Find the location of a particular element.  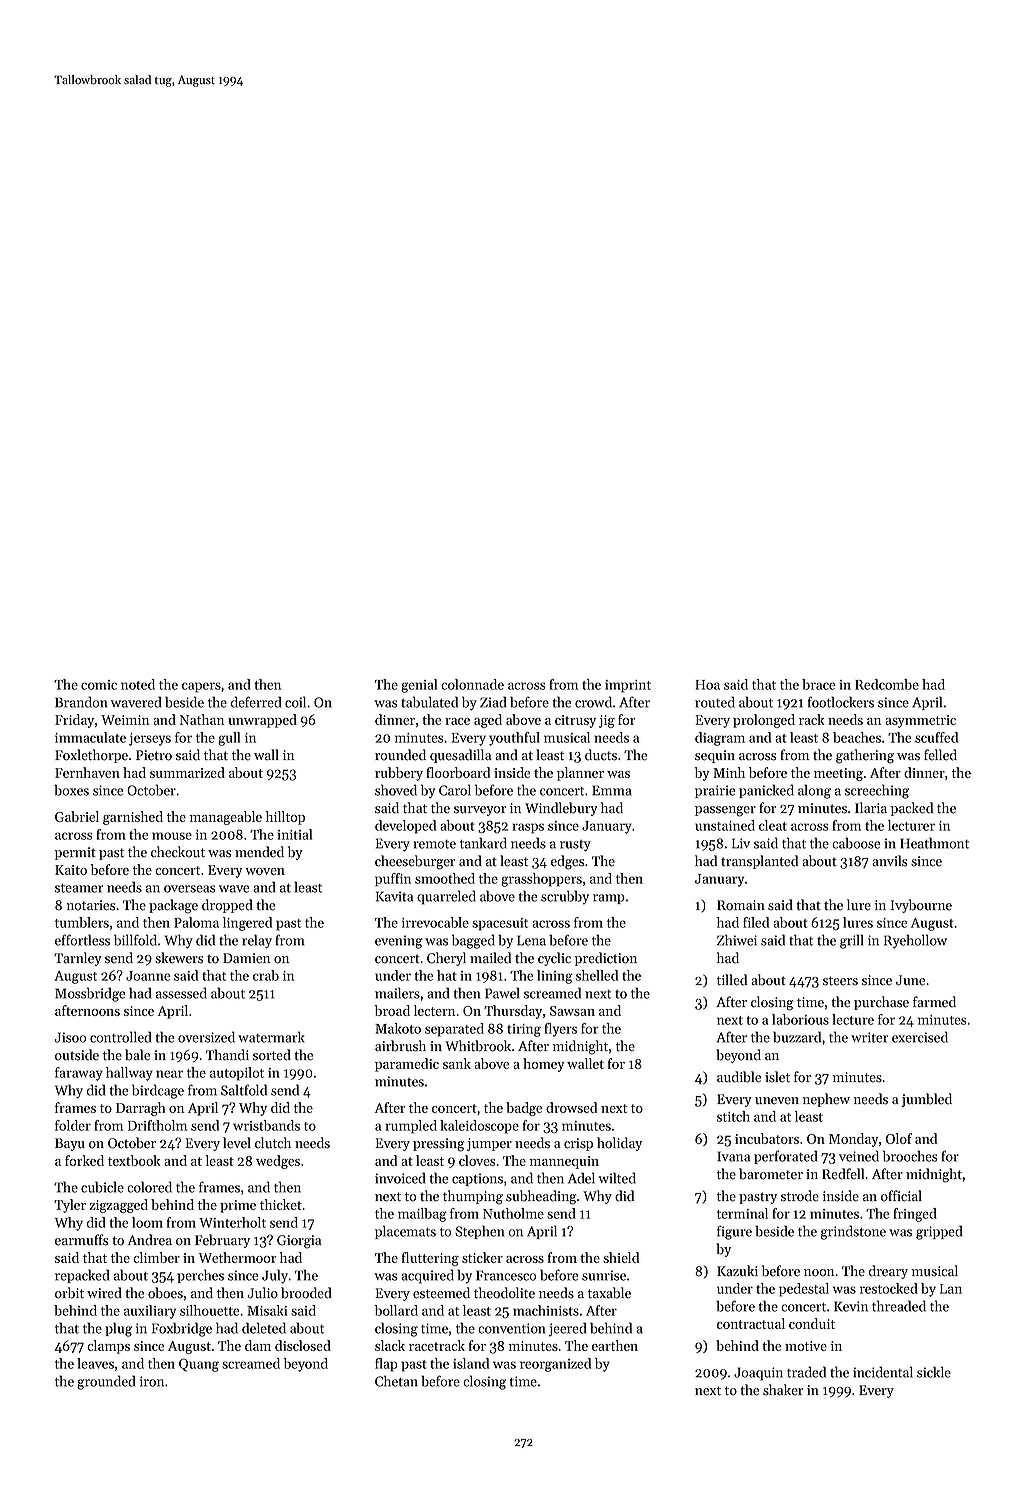

gathering is located at coordinates (865, 756).
